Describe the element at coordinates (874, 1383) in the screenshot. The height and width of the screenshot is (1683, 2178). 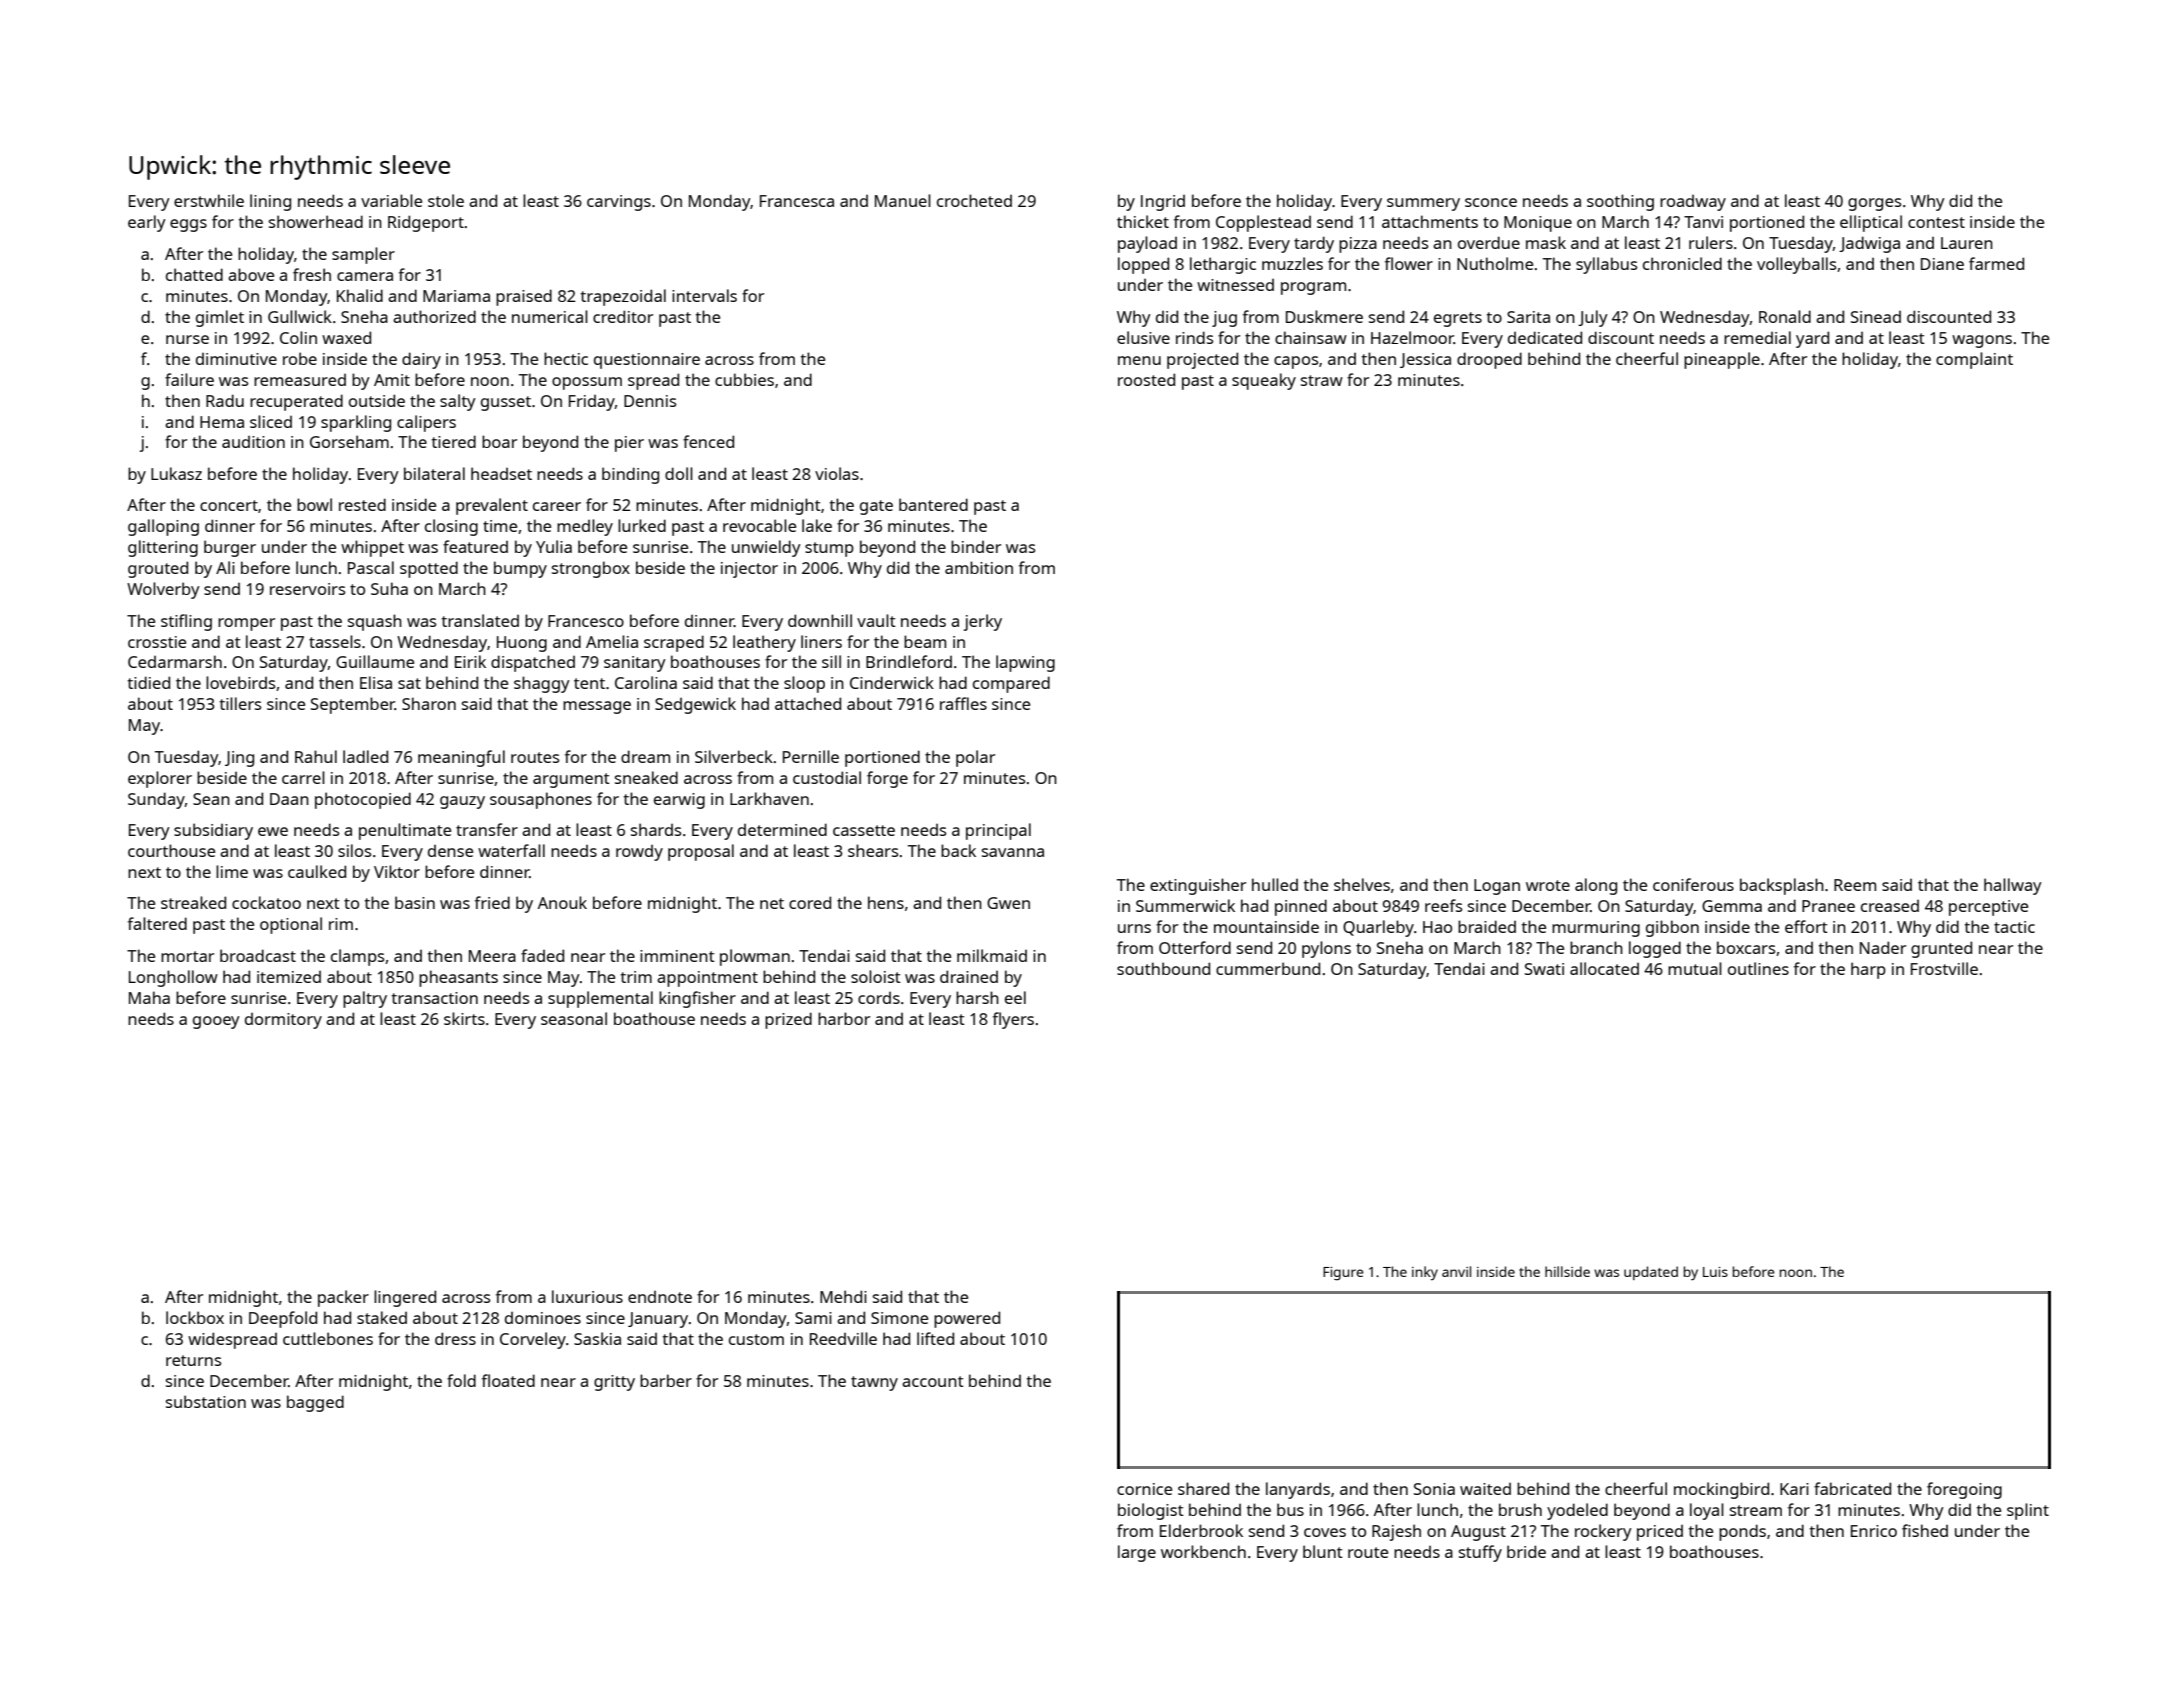
I see `tawny` at that location.
